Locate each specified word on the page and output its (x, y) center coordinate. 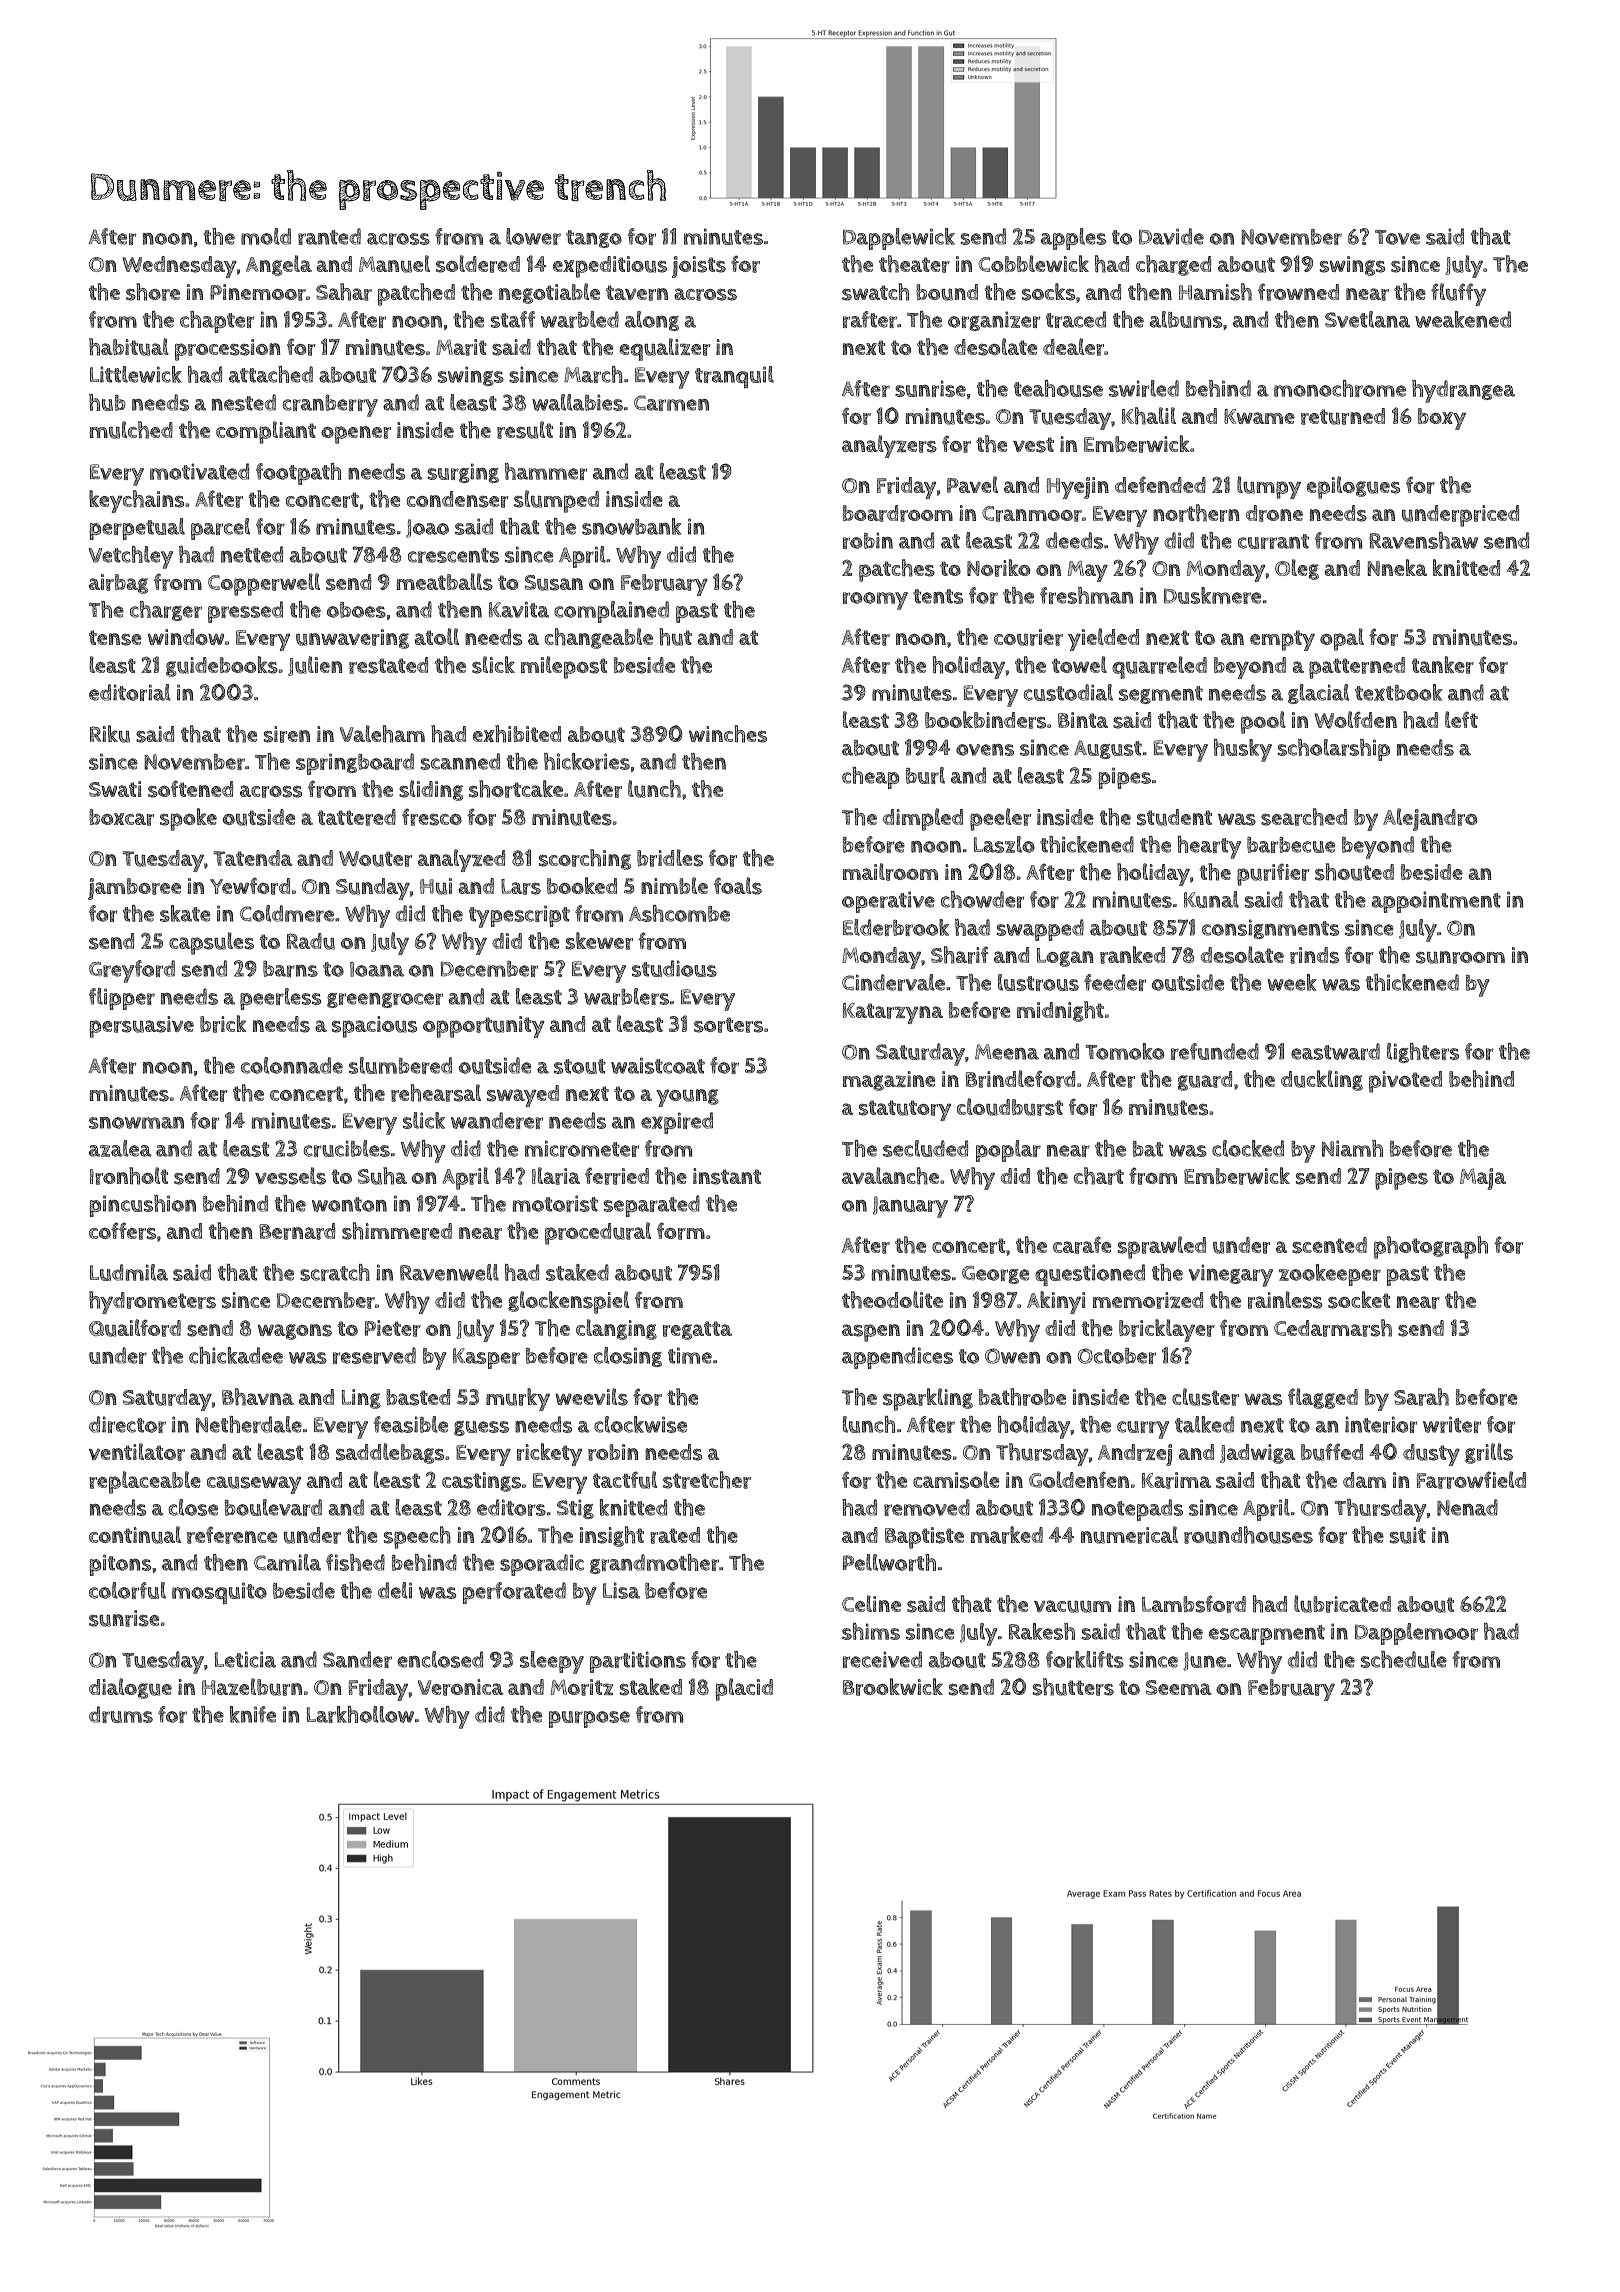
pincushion (142, 1206)
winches (728, 734)
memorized (1148, 1300)
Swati (115, 789)
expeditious (610, 267)
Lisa (621, 1590)
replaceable (145, 1482)
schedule (1404, 1659)
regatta (697, 1330)
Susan (553, 583)
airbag (118, 584)
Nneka (1397, 567)
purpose (589, 1719)
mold (266, 236)
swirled (1144, 388)
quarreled (1159, 667)
